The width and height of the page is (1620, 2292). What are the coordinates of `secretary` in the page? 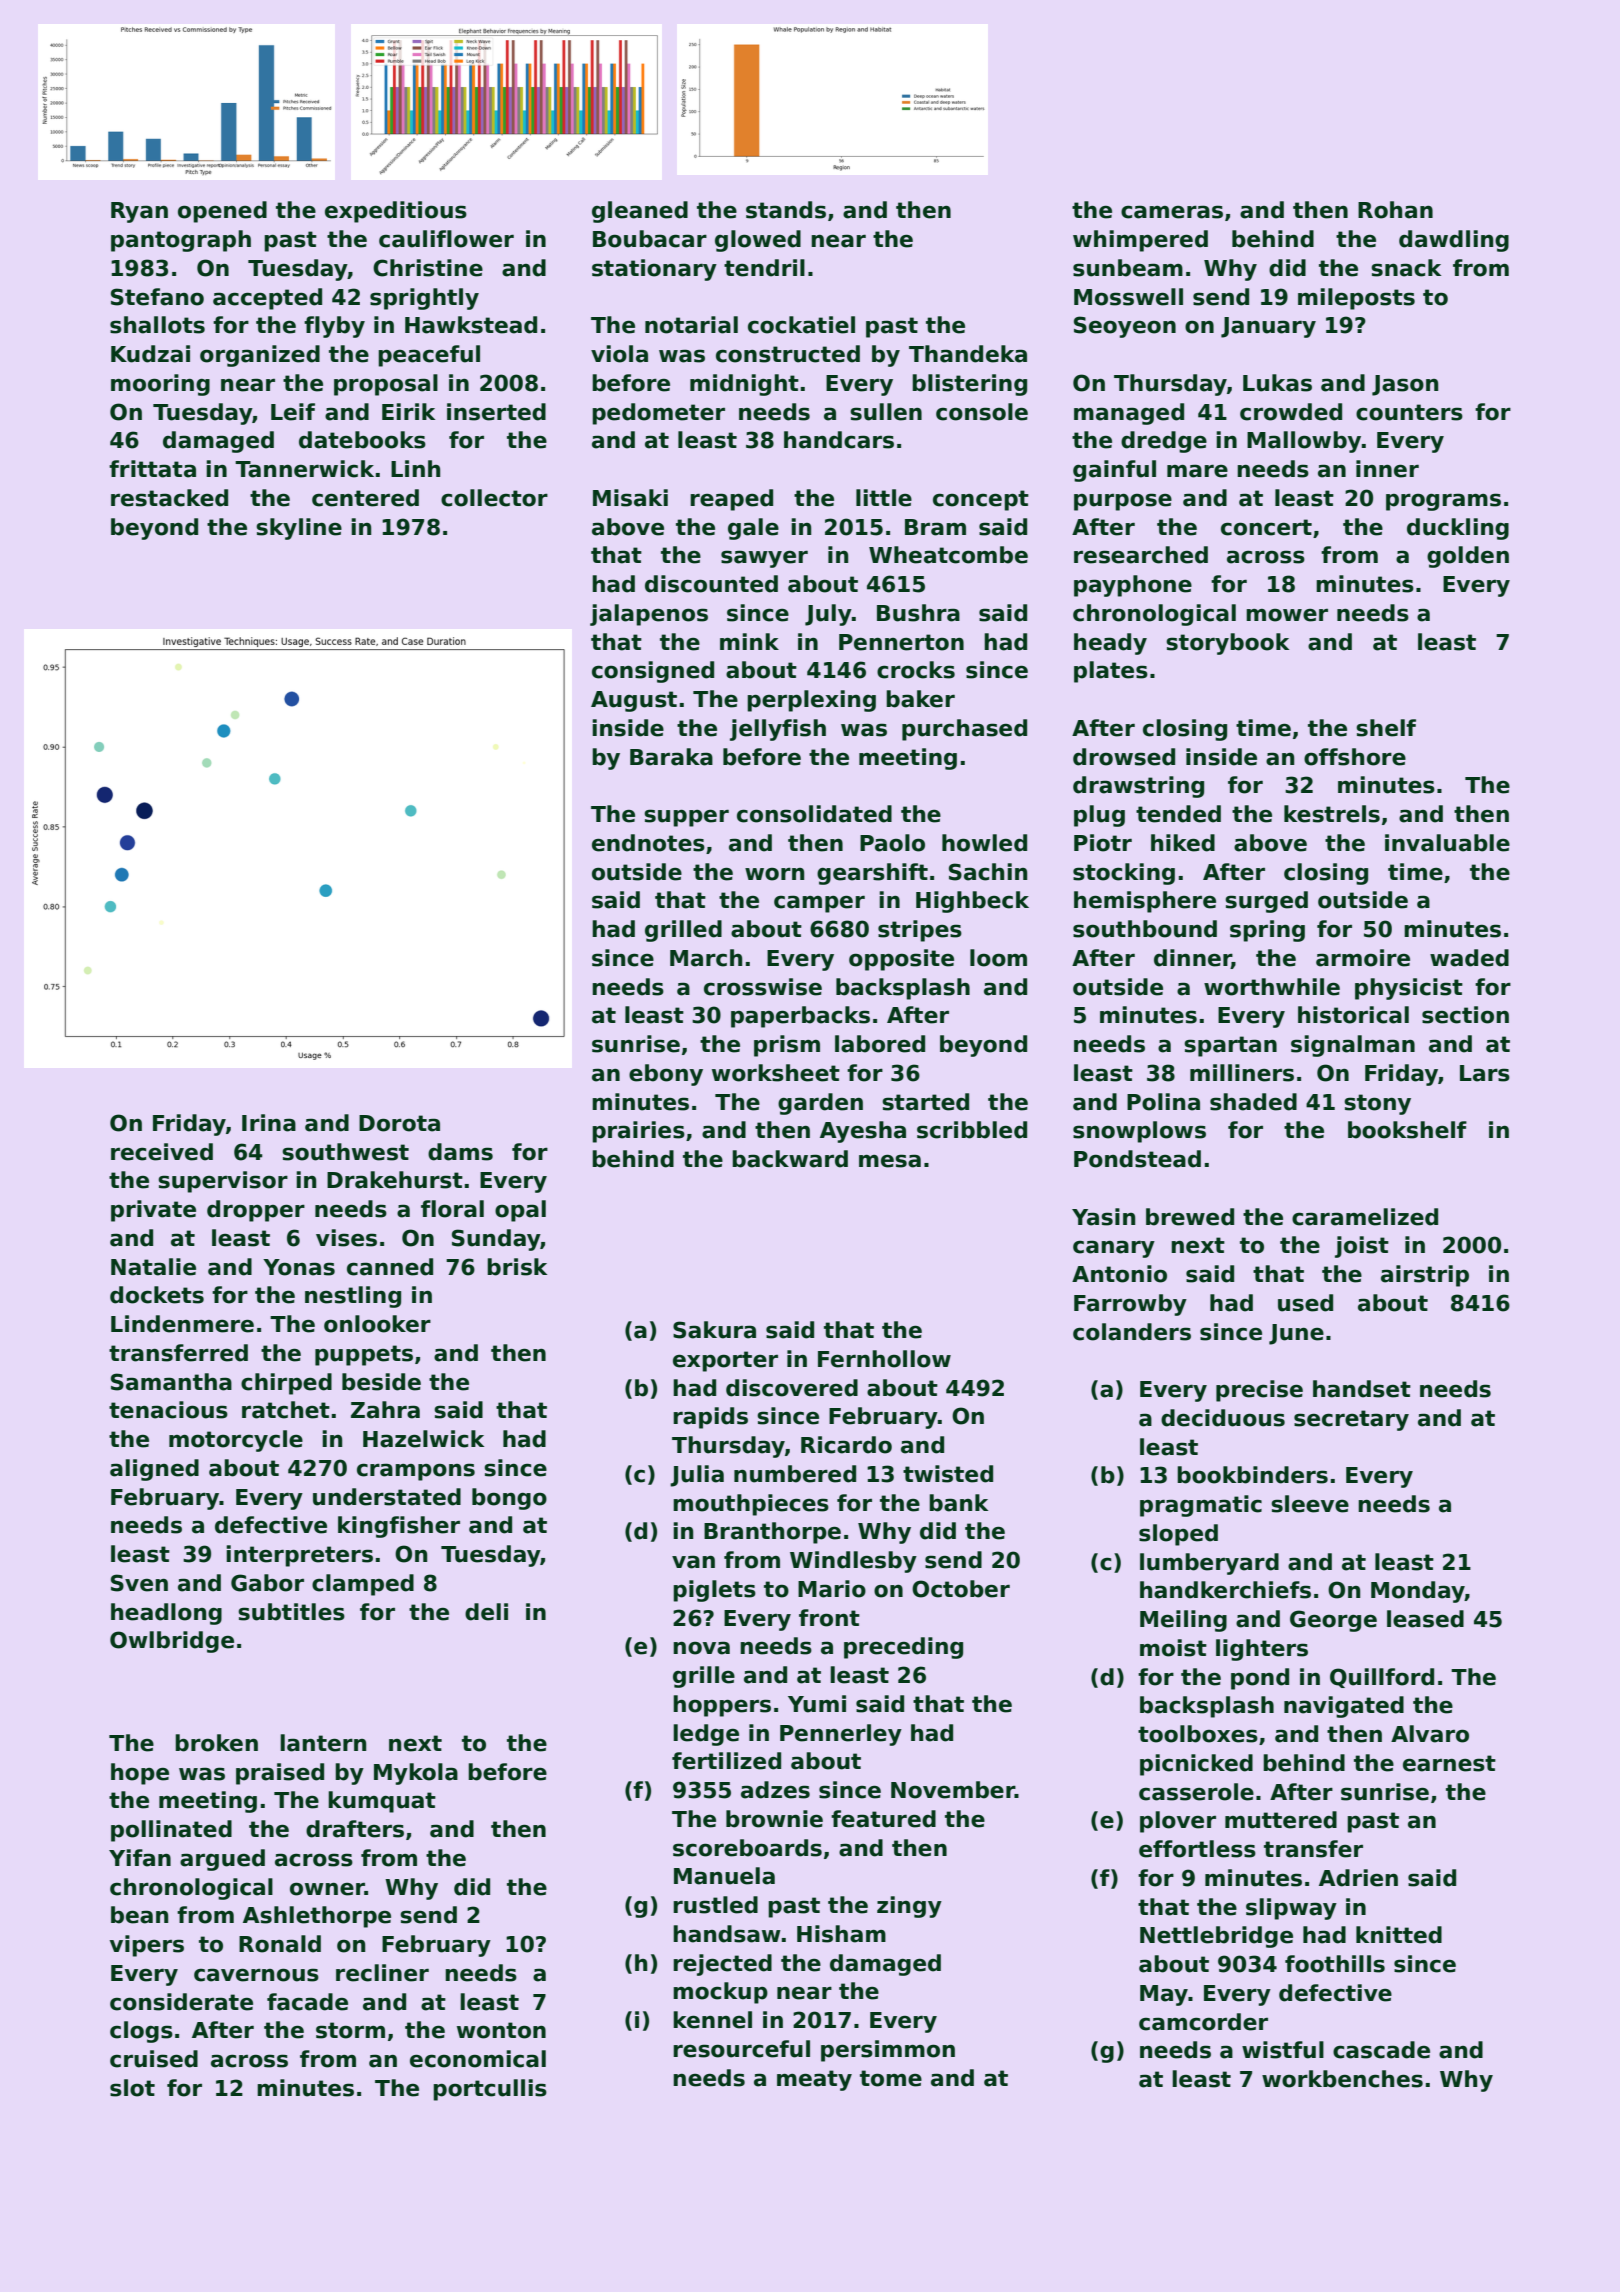 It's located at (1351, 1420).
